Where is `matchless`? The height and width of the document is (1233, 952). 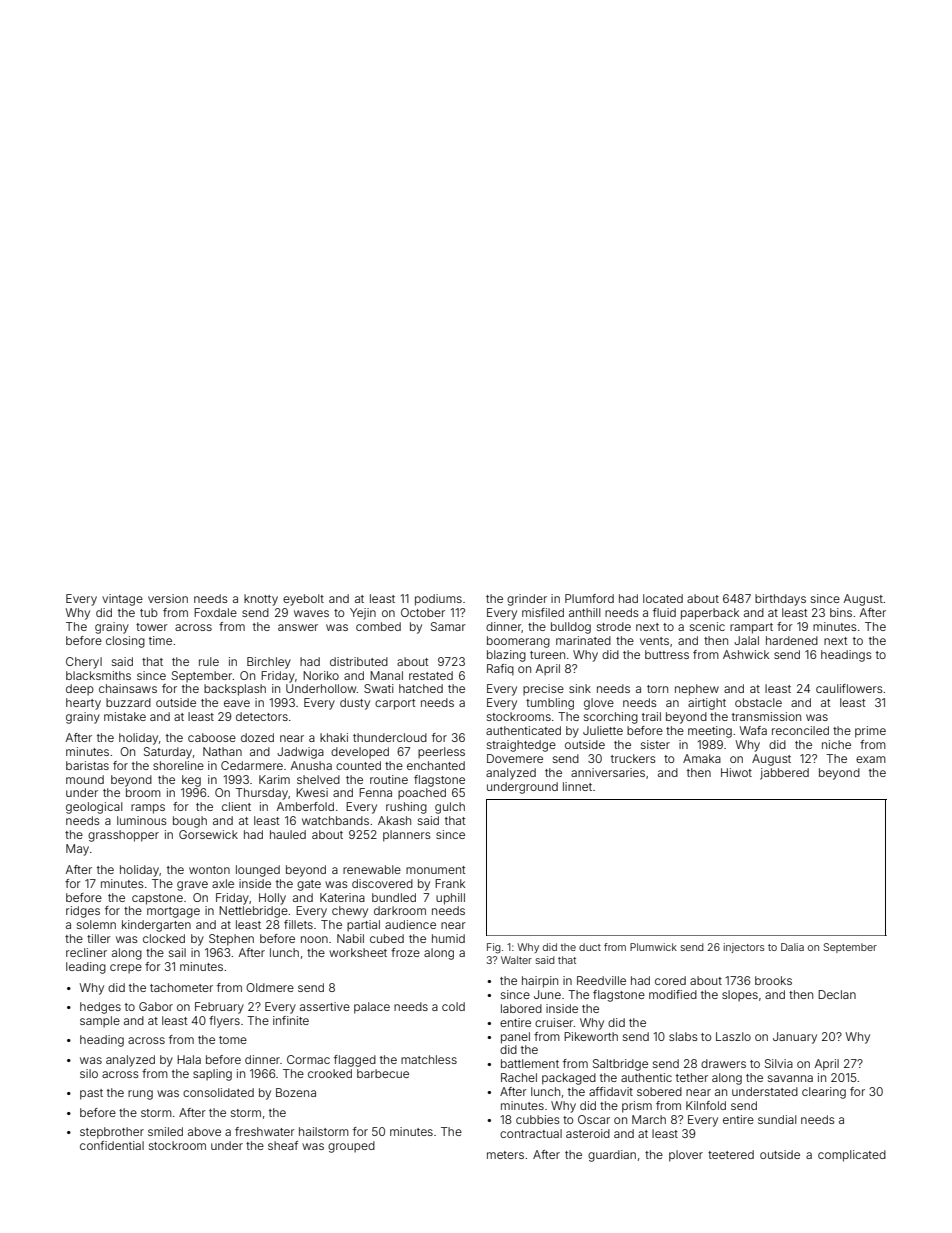
matchless is located at coordinates (429, 1059).
